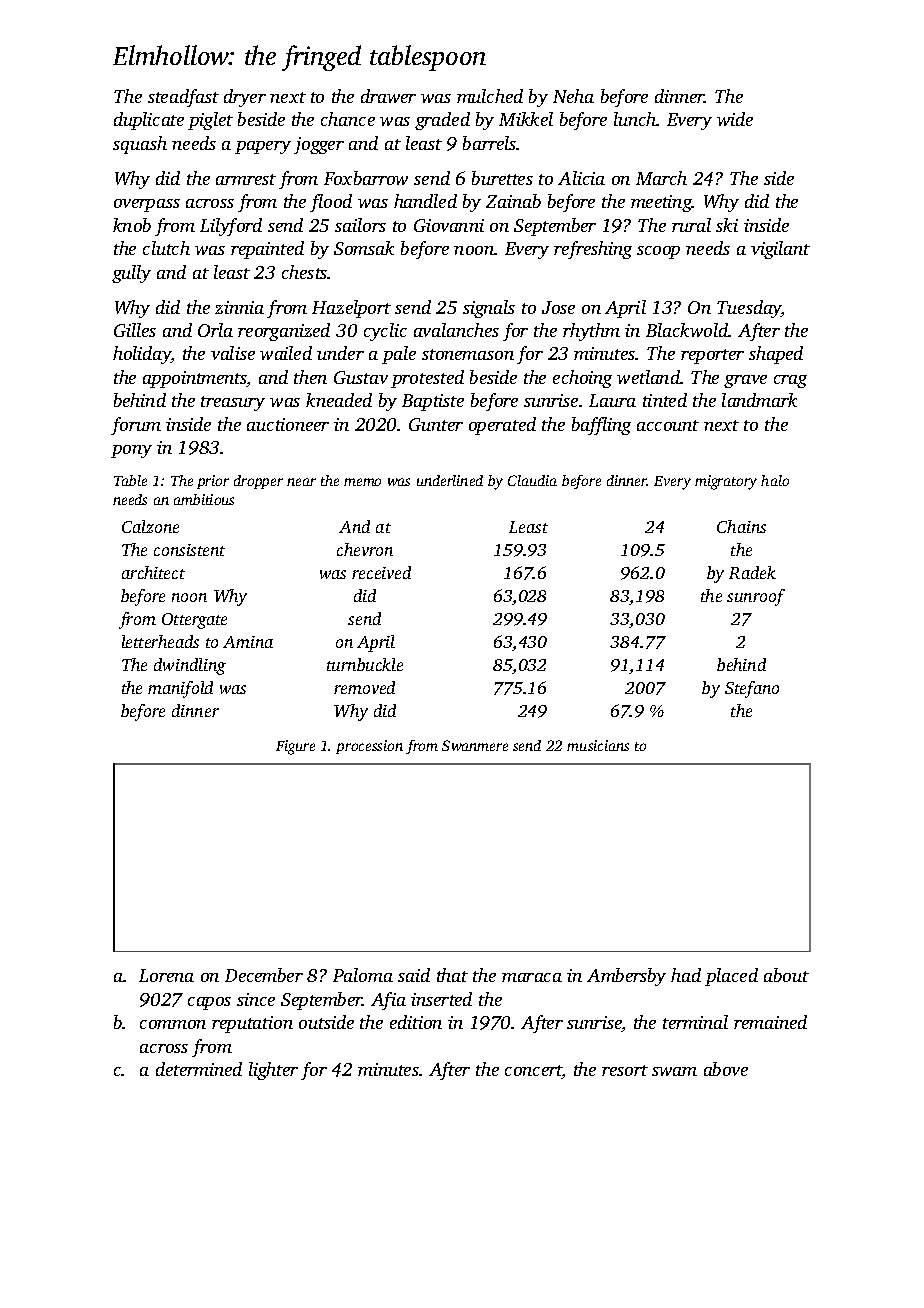 This screenshot has width=924, height=1308. Describe the element at coordinates (452, 975) in the screenshot. I see `that` at that location.
